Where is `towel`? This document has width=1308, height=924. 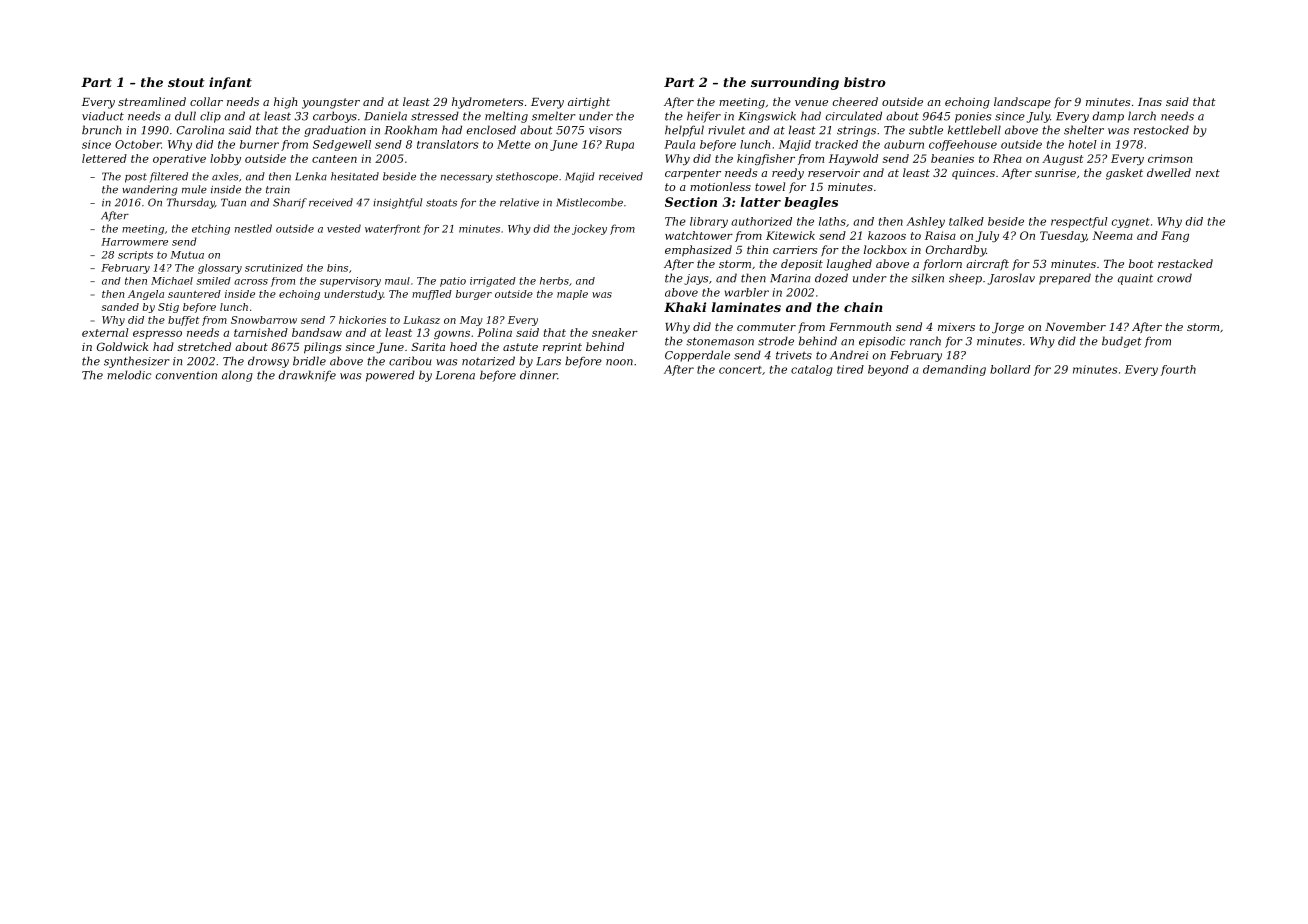
towel is located at coordinates (770, 186).
